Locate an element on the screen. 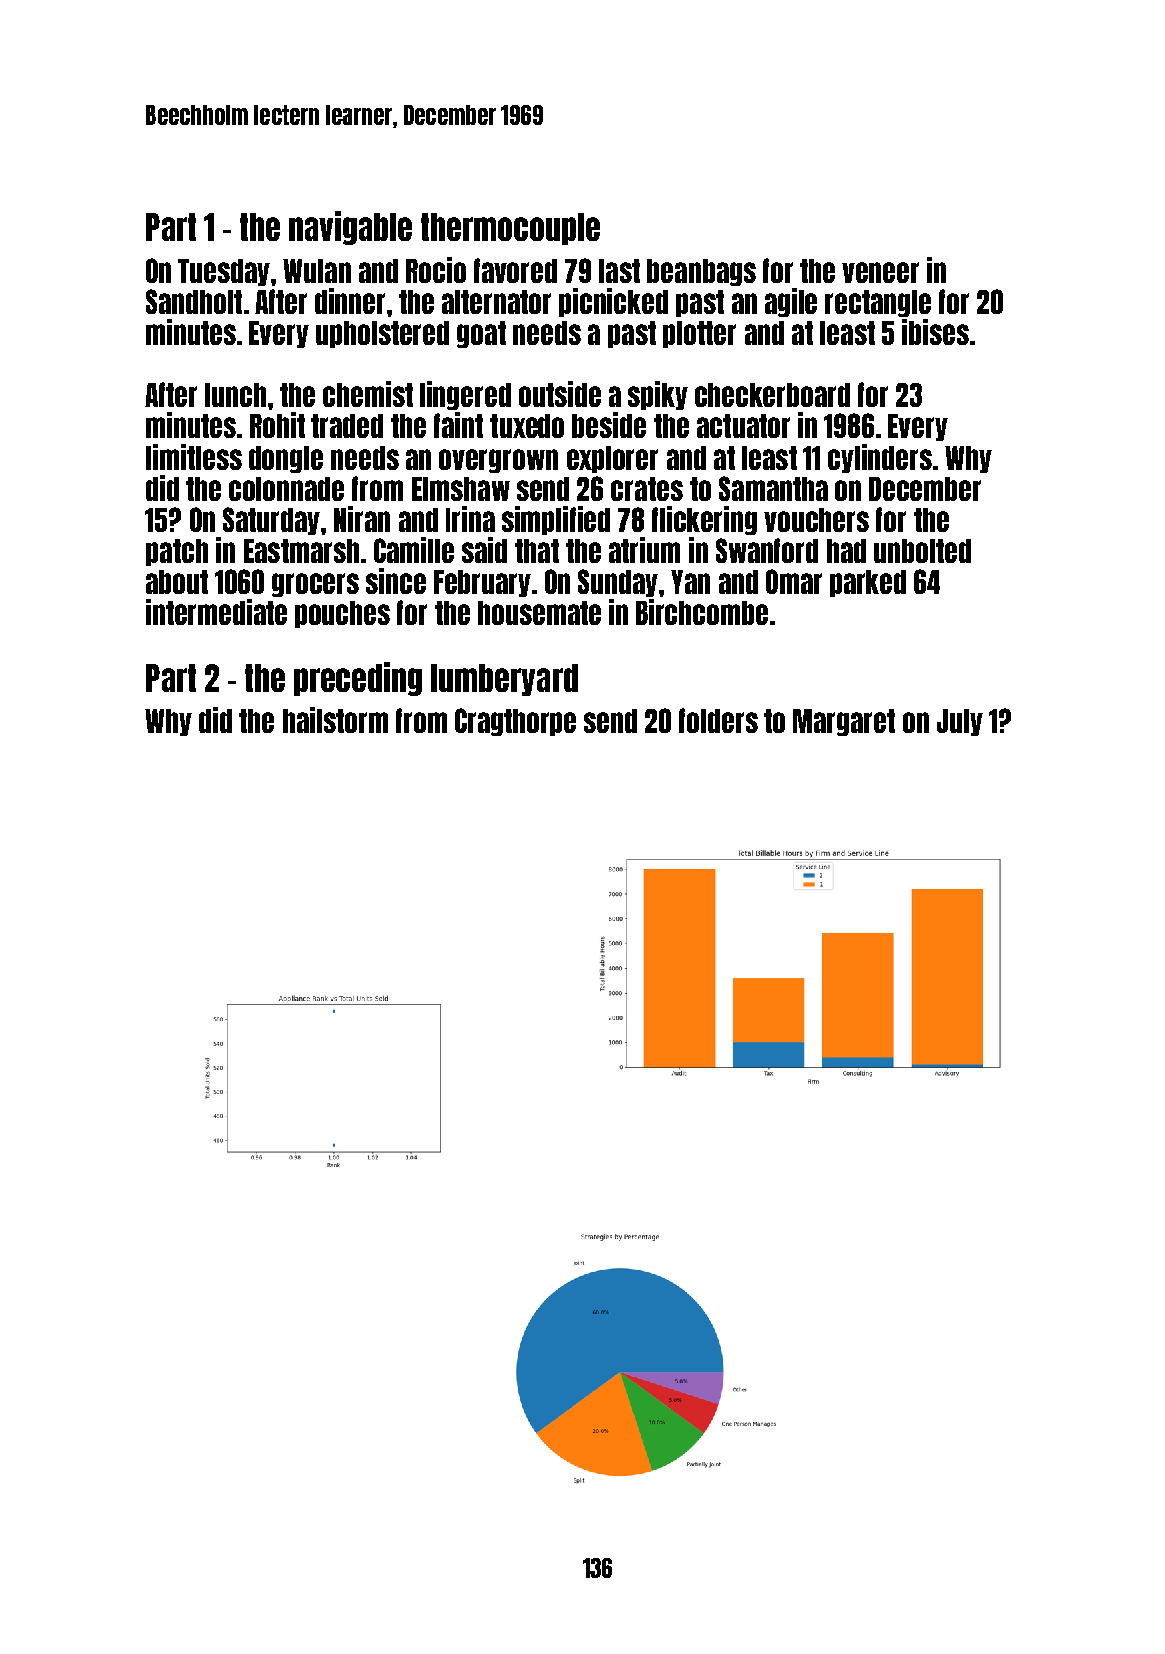 Image resolution: width=1165 pixels, height=1654 pixels. veneer is located at coordinates (880, 272).
